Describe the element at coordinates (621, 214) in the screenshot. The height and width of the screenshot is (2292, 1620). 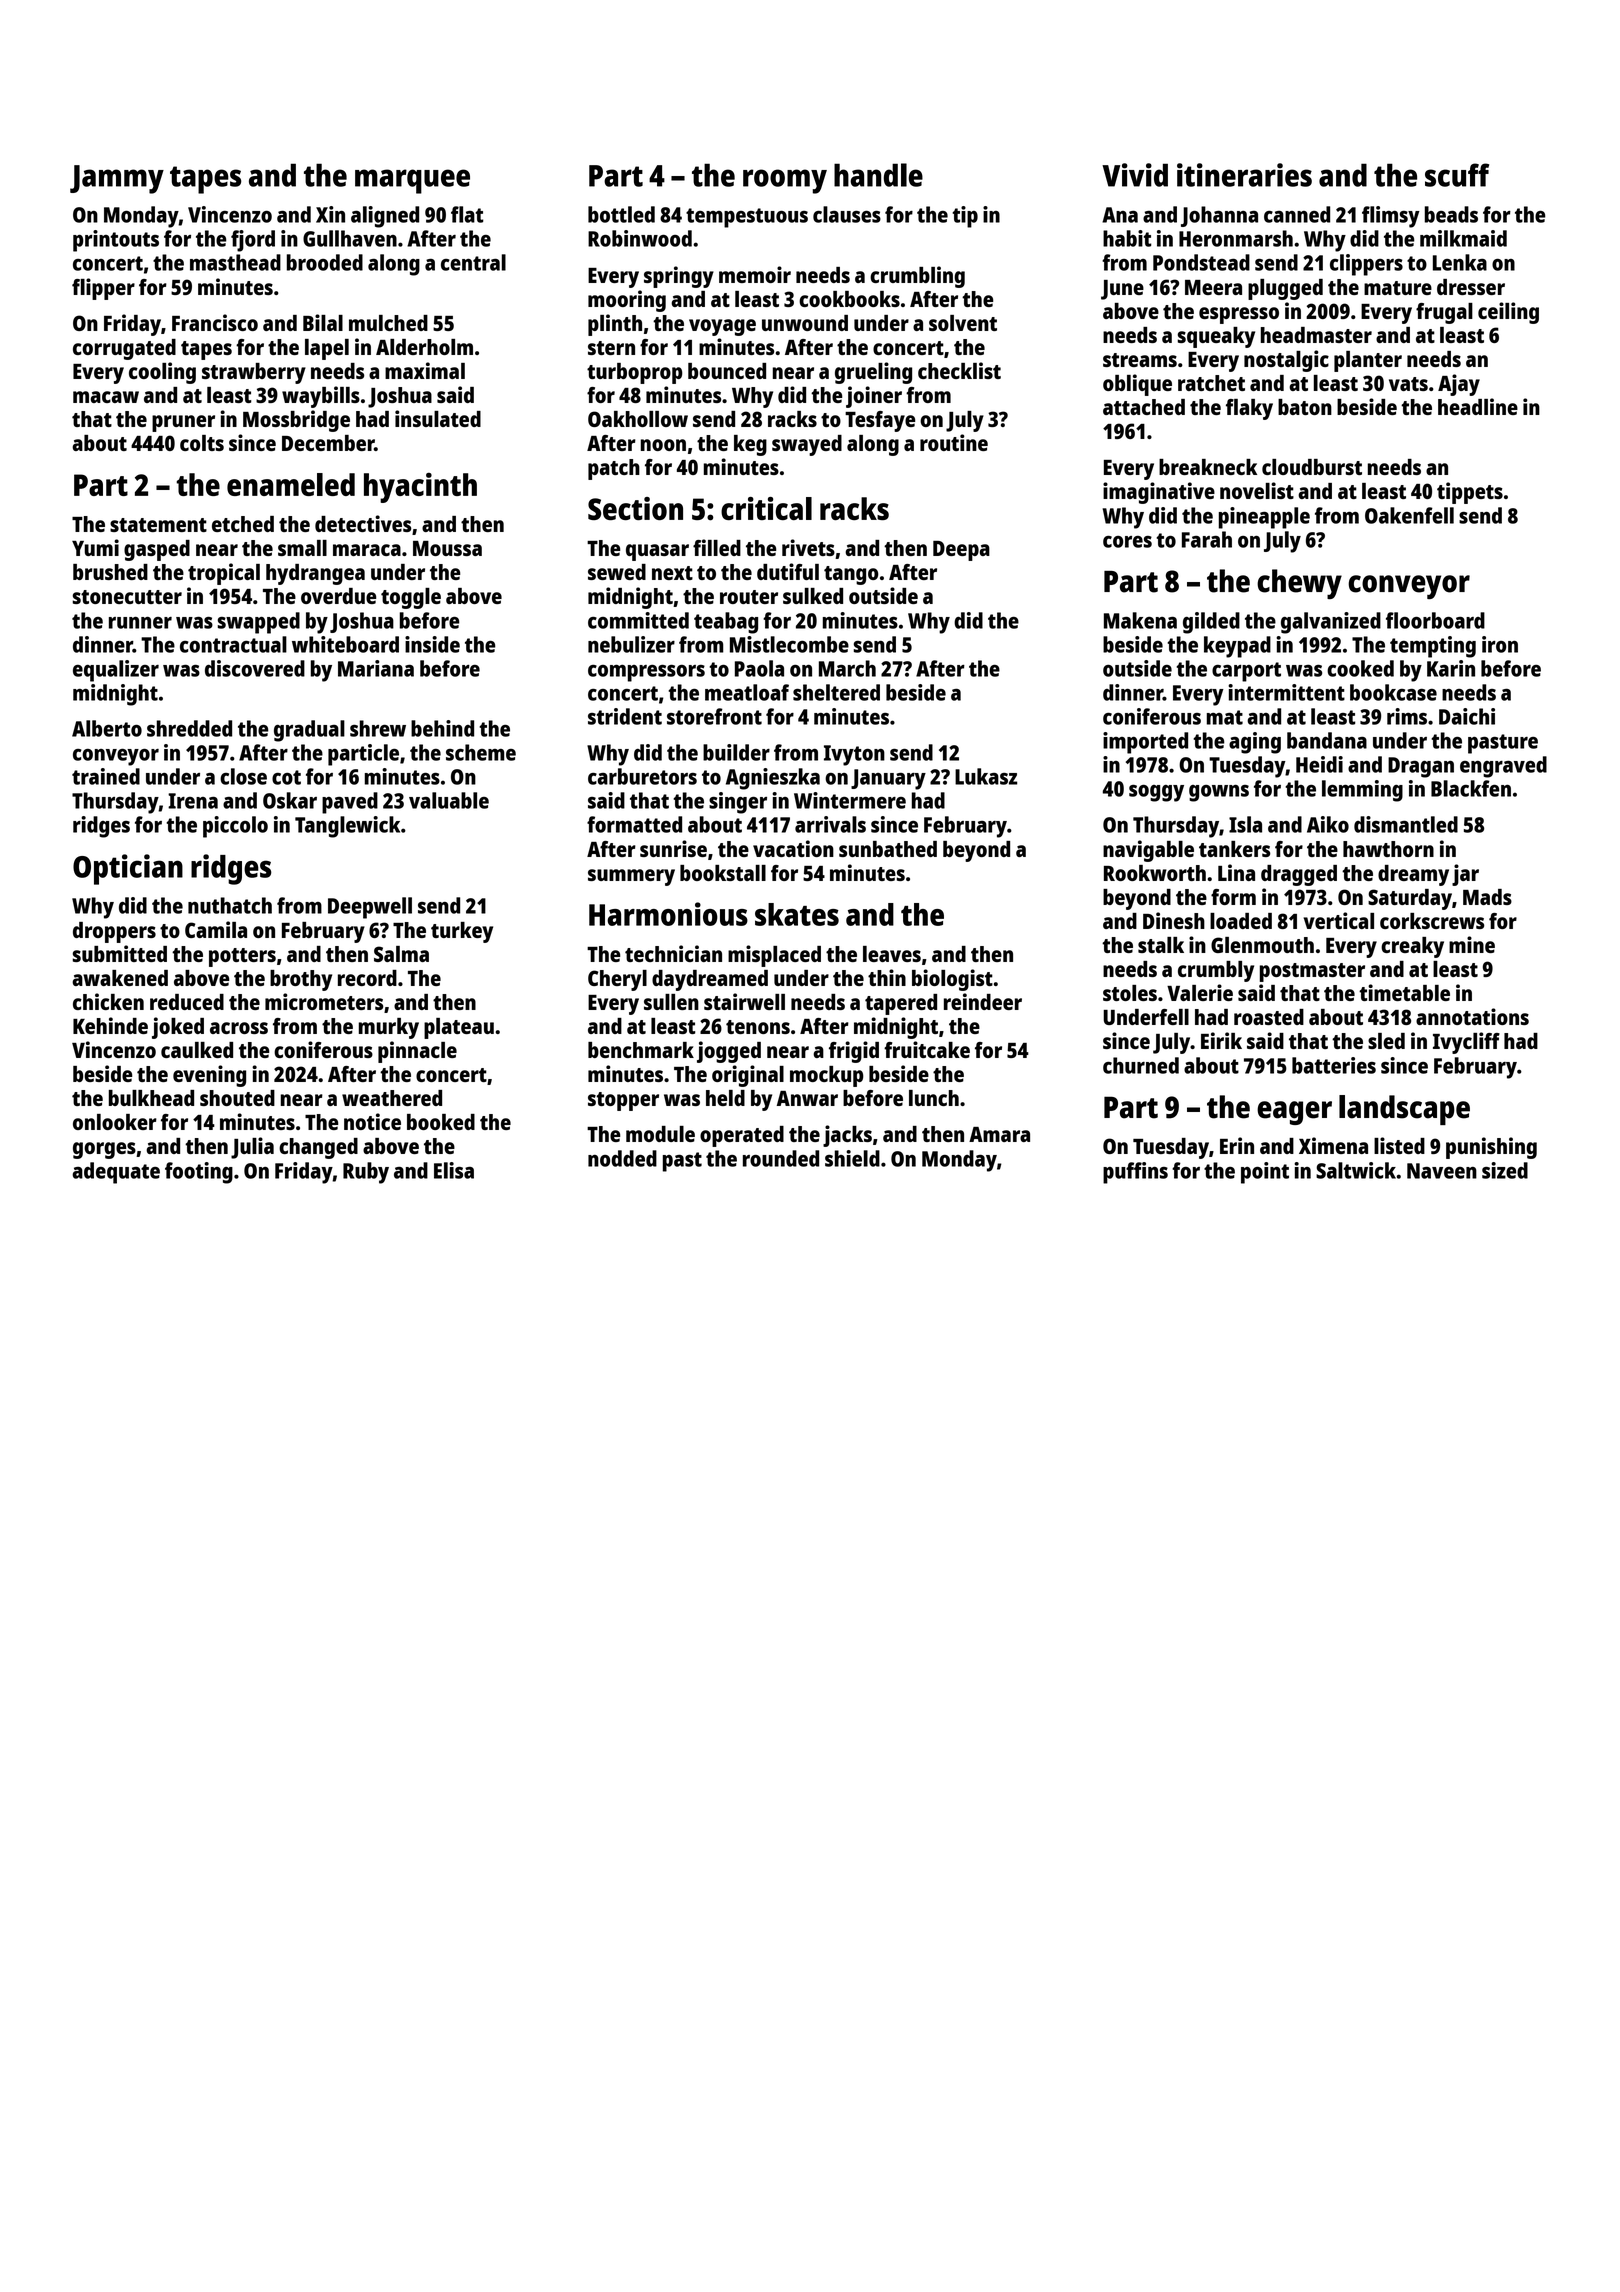
I see `bottled` at that location.
